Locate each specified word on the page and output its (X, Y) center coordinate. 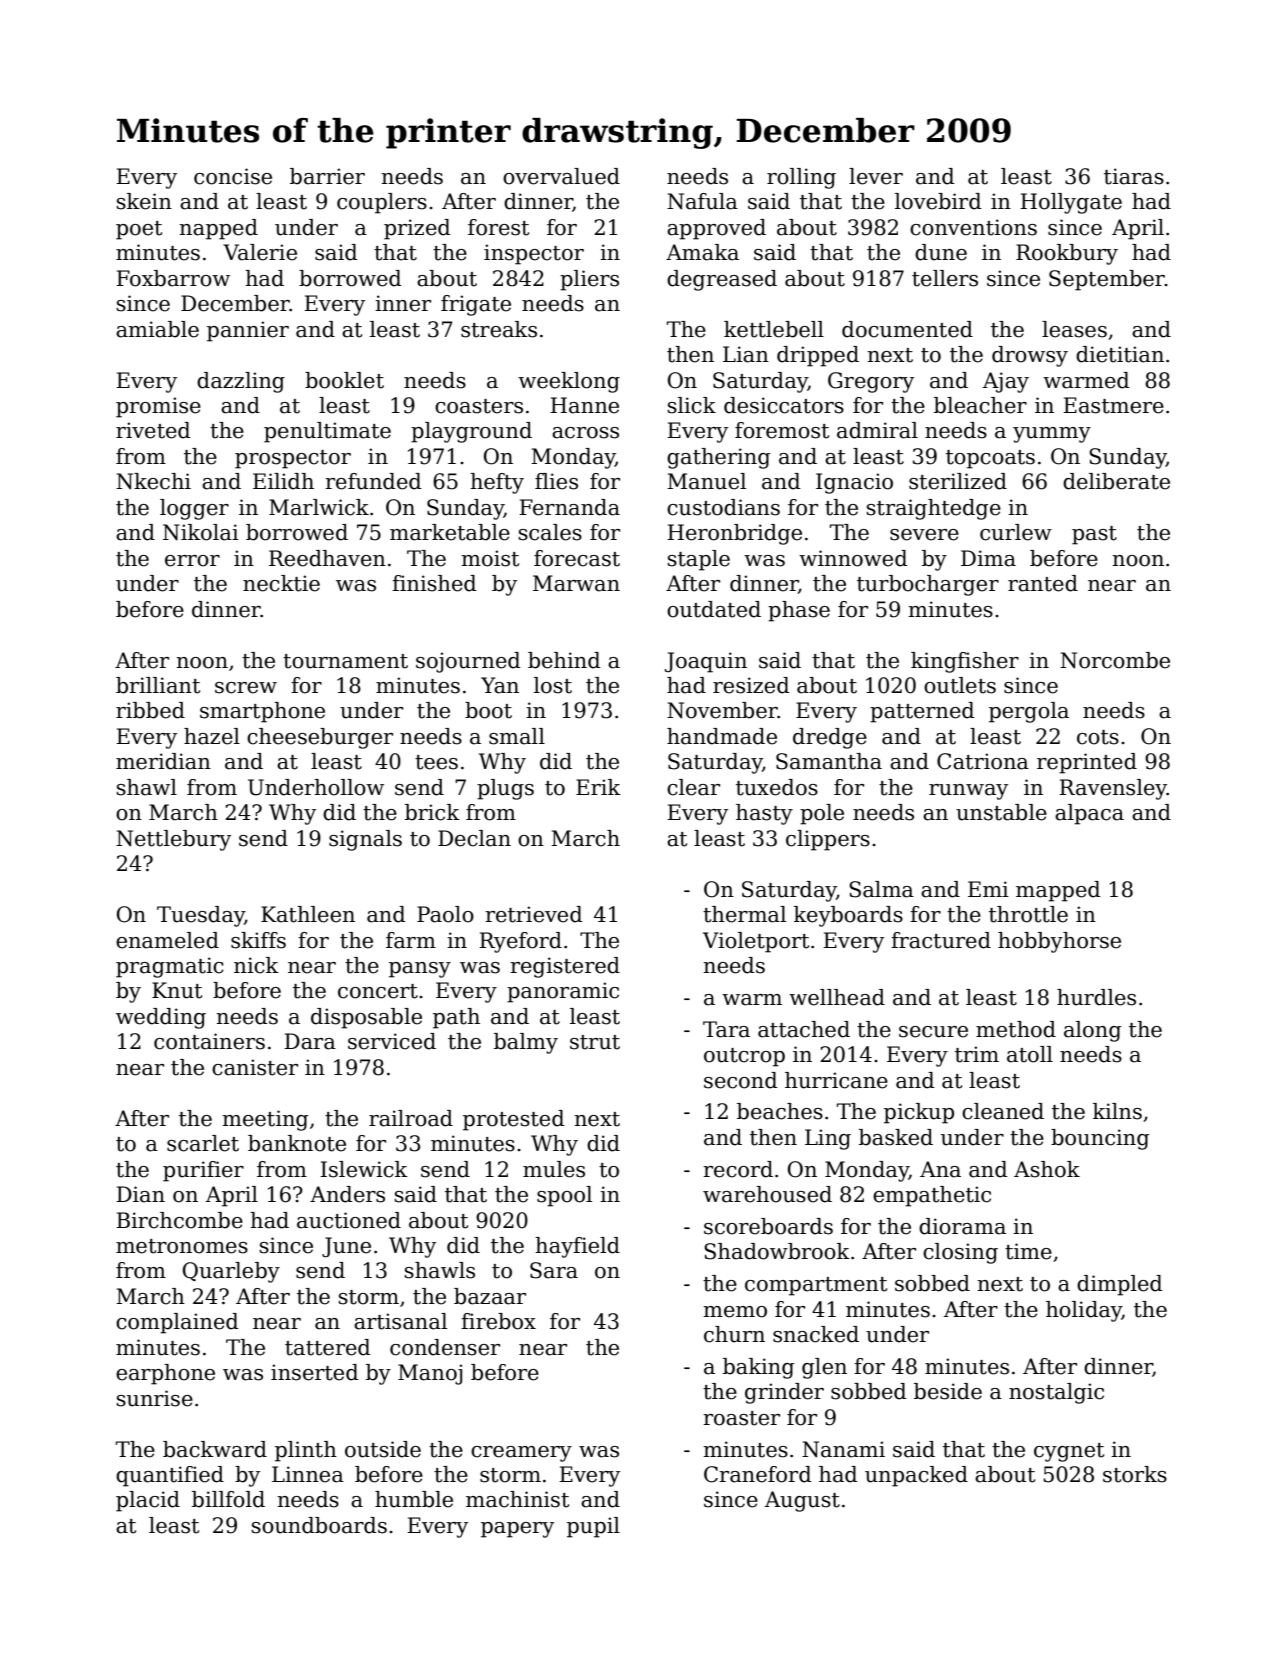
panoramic (563, 992)
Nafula (702, 201)
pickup (919, 1113)
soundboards (319, 1525)
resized (751, 685)
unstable (1001, 812)
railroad (411, 1118)
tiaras (1134, 176)
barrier (327, 176)
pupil (593, 1527)
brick (432, 812)
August (802, 1501)
